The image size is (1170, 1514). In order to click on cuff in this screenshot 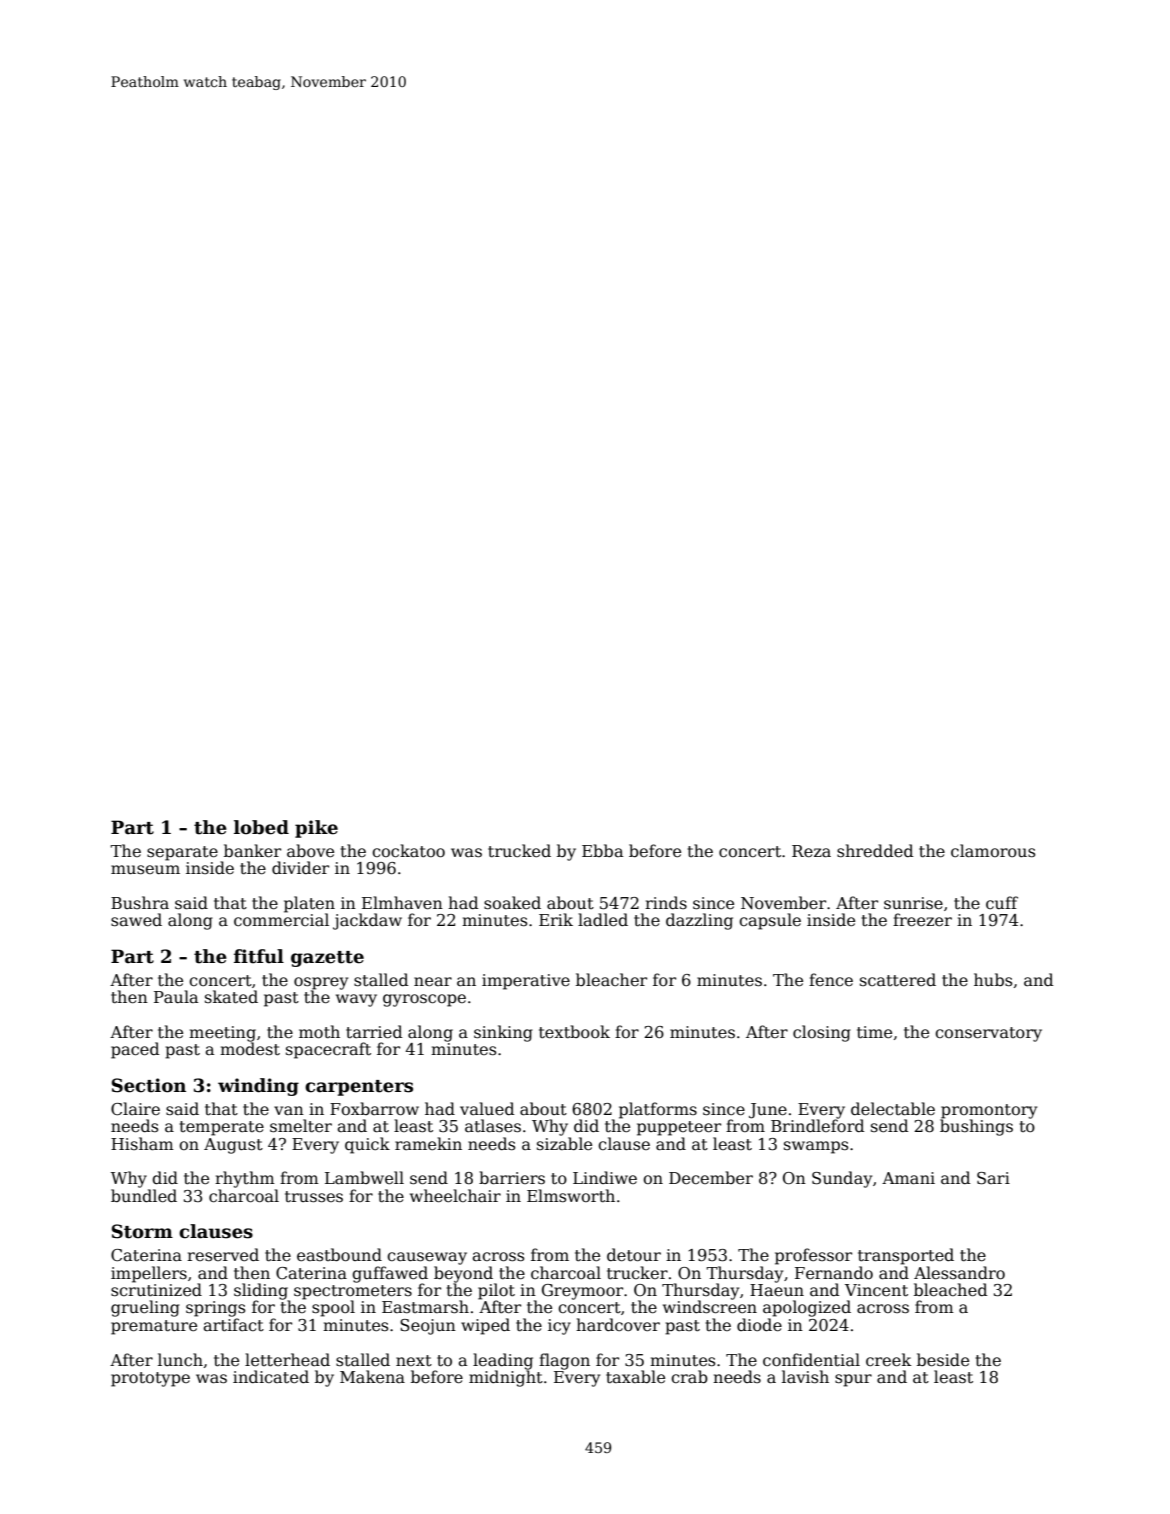, I will do `click(1002, 902)`.
